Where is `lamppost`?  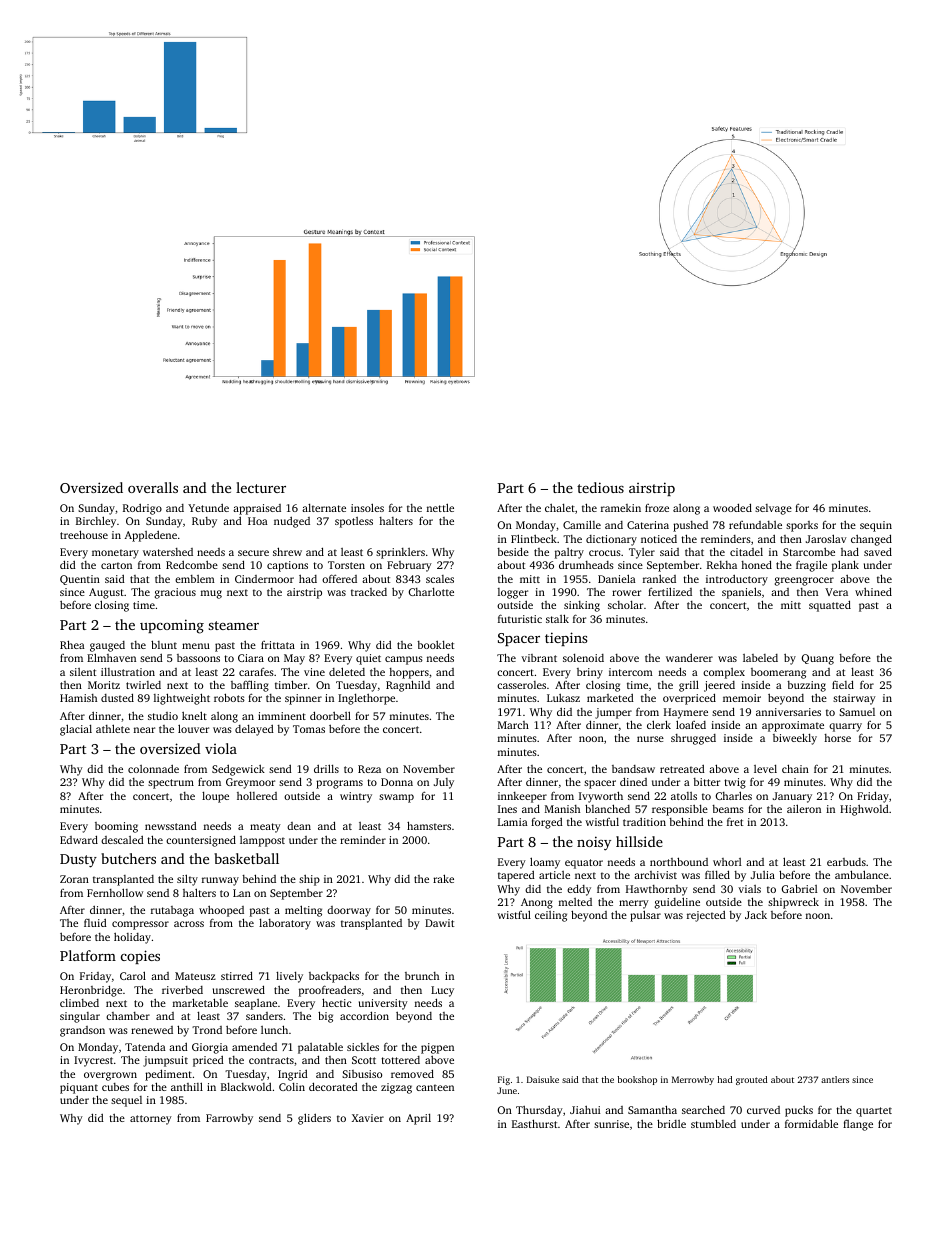
lamppost is located at coordinates (262, 841).
